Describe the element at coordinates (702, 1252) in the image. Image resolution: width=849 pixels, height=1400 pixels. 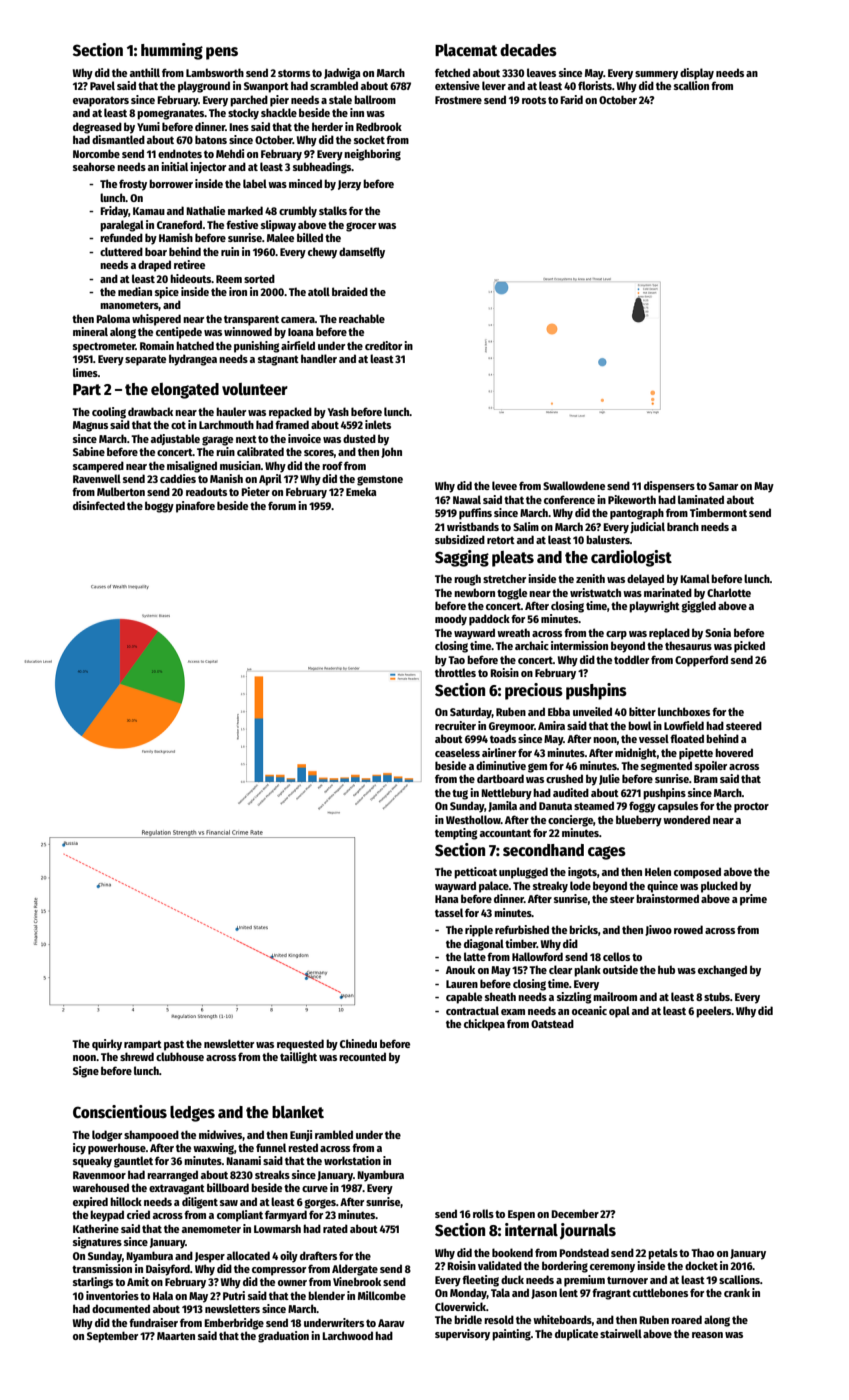
I see `Thao` at that location.
